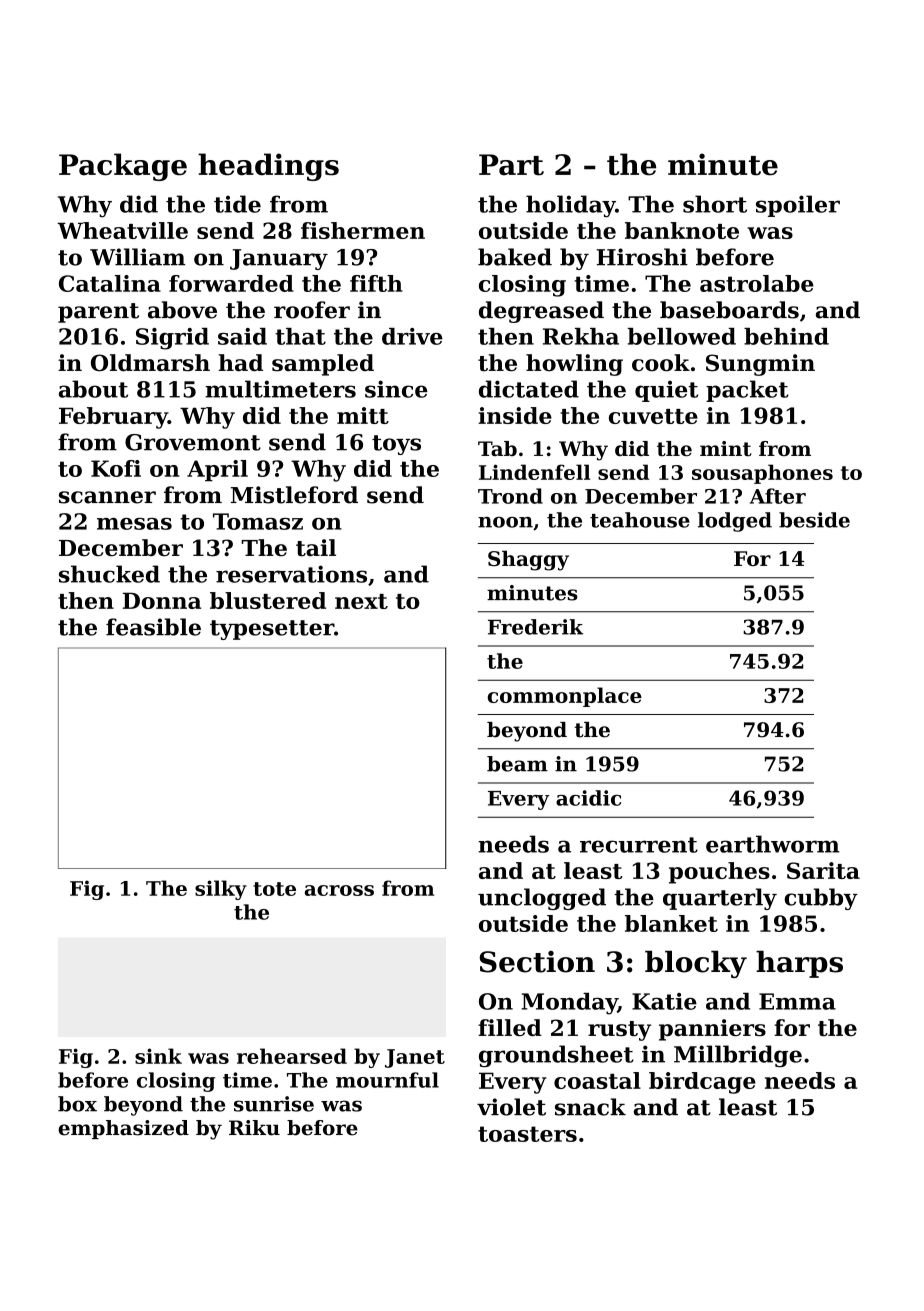 The width and height of the screenshot is (924, 1311). I want to click on about, so click(93, 389).
